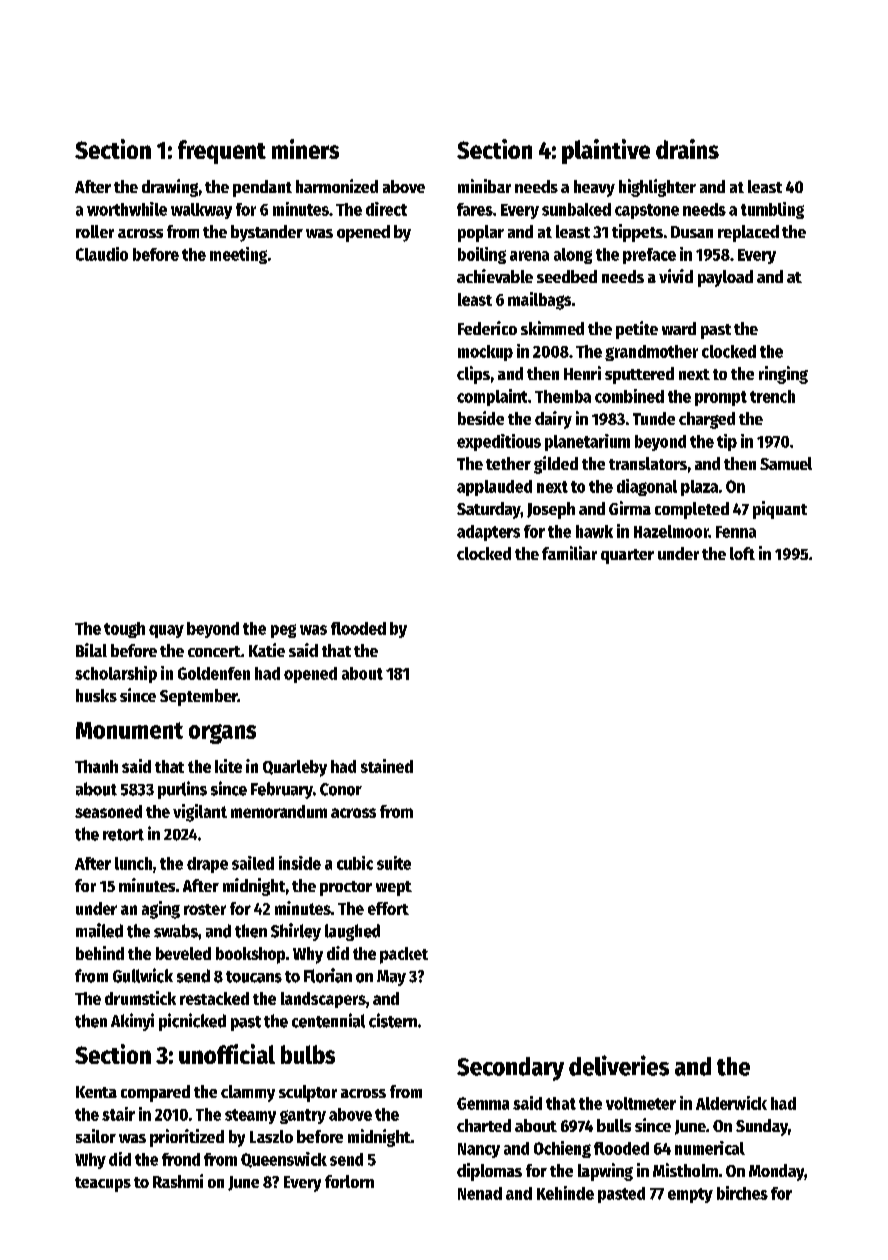  Describe the element at coordinates (387, 766) in the screenshot. I see `stained` at that location.
